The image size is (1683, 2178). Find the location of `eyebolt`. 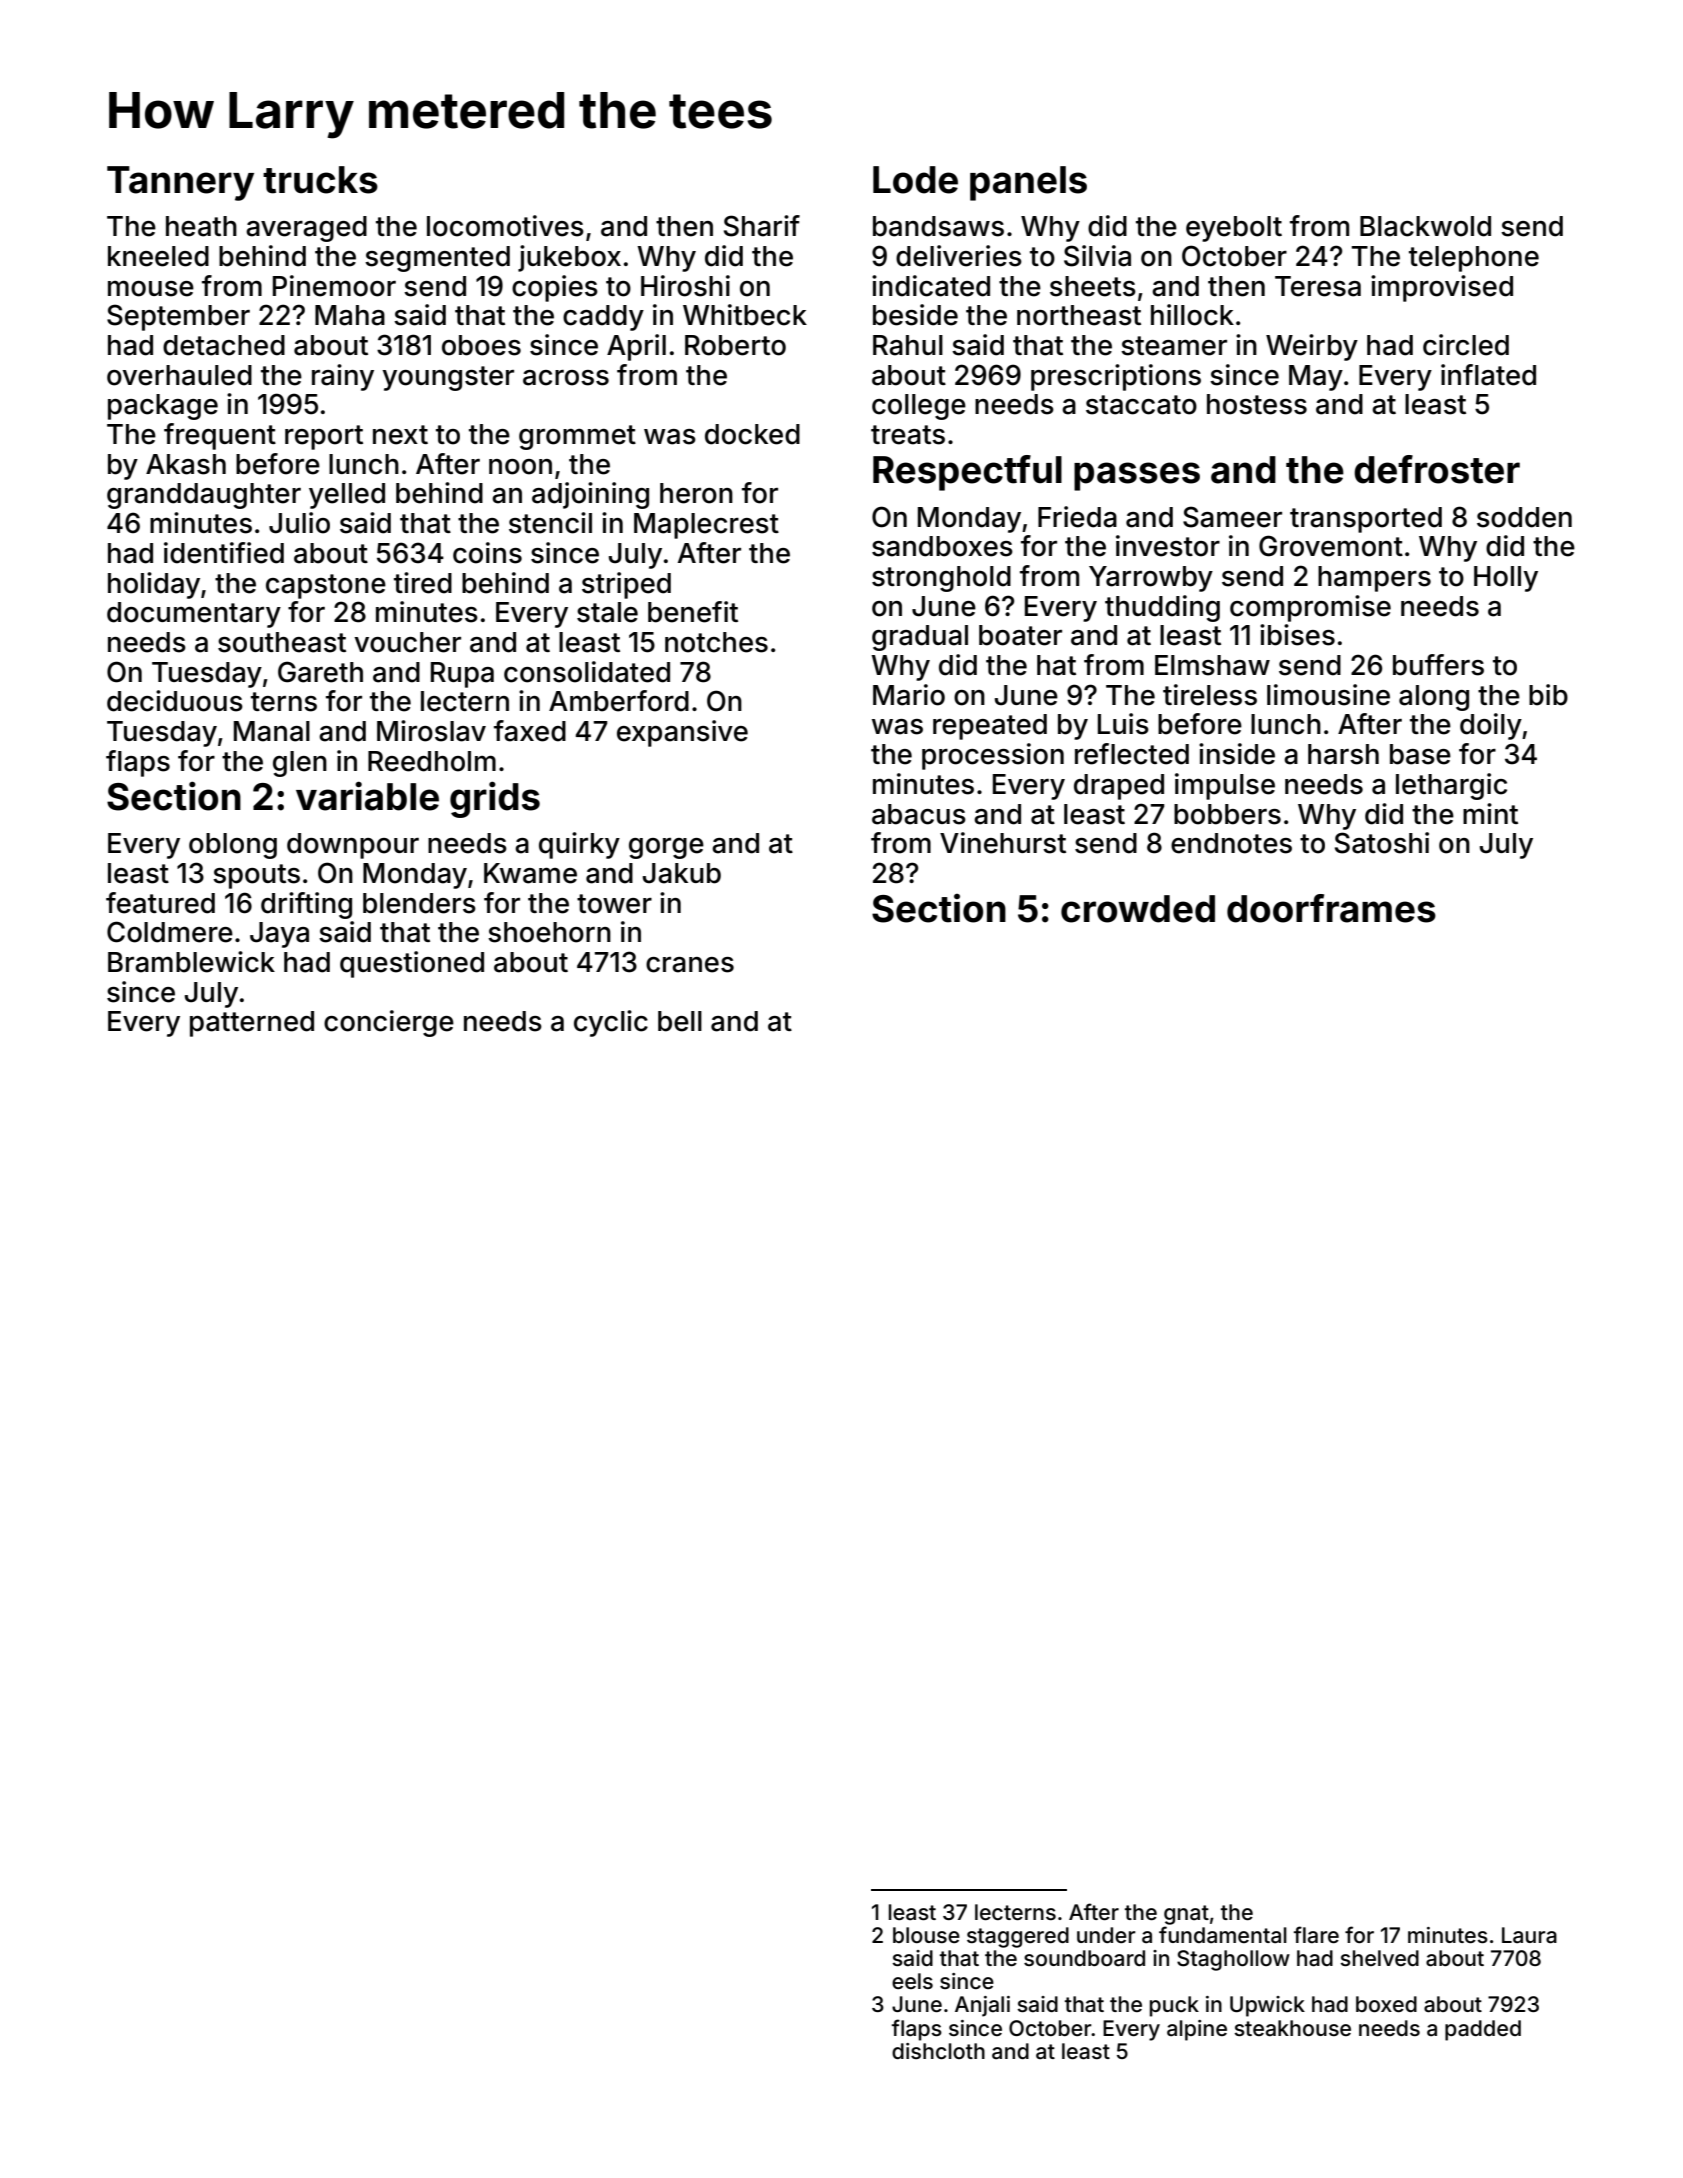

eyebolt is located at coordinates (1234, 229).
